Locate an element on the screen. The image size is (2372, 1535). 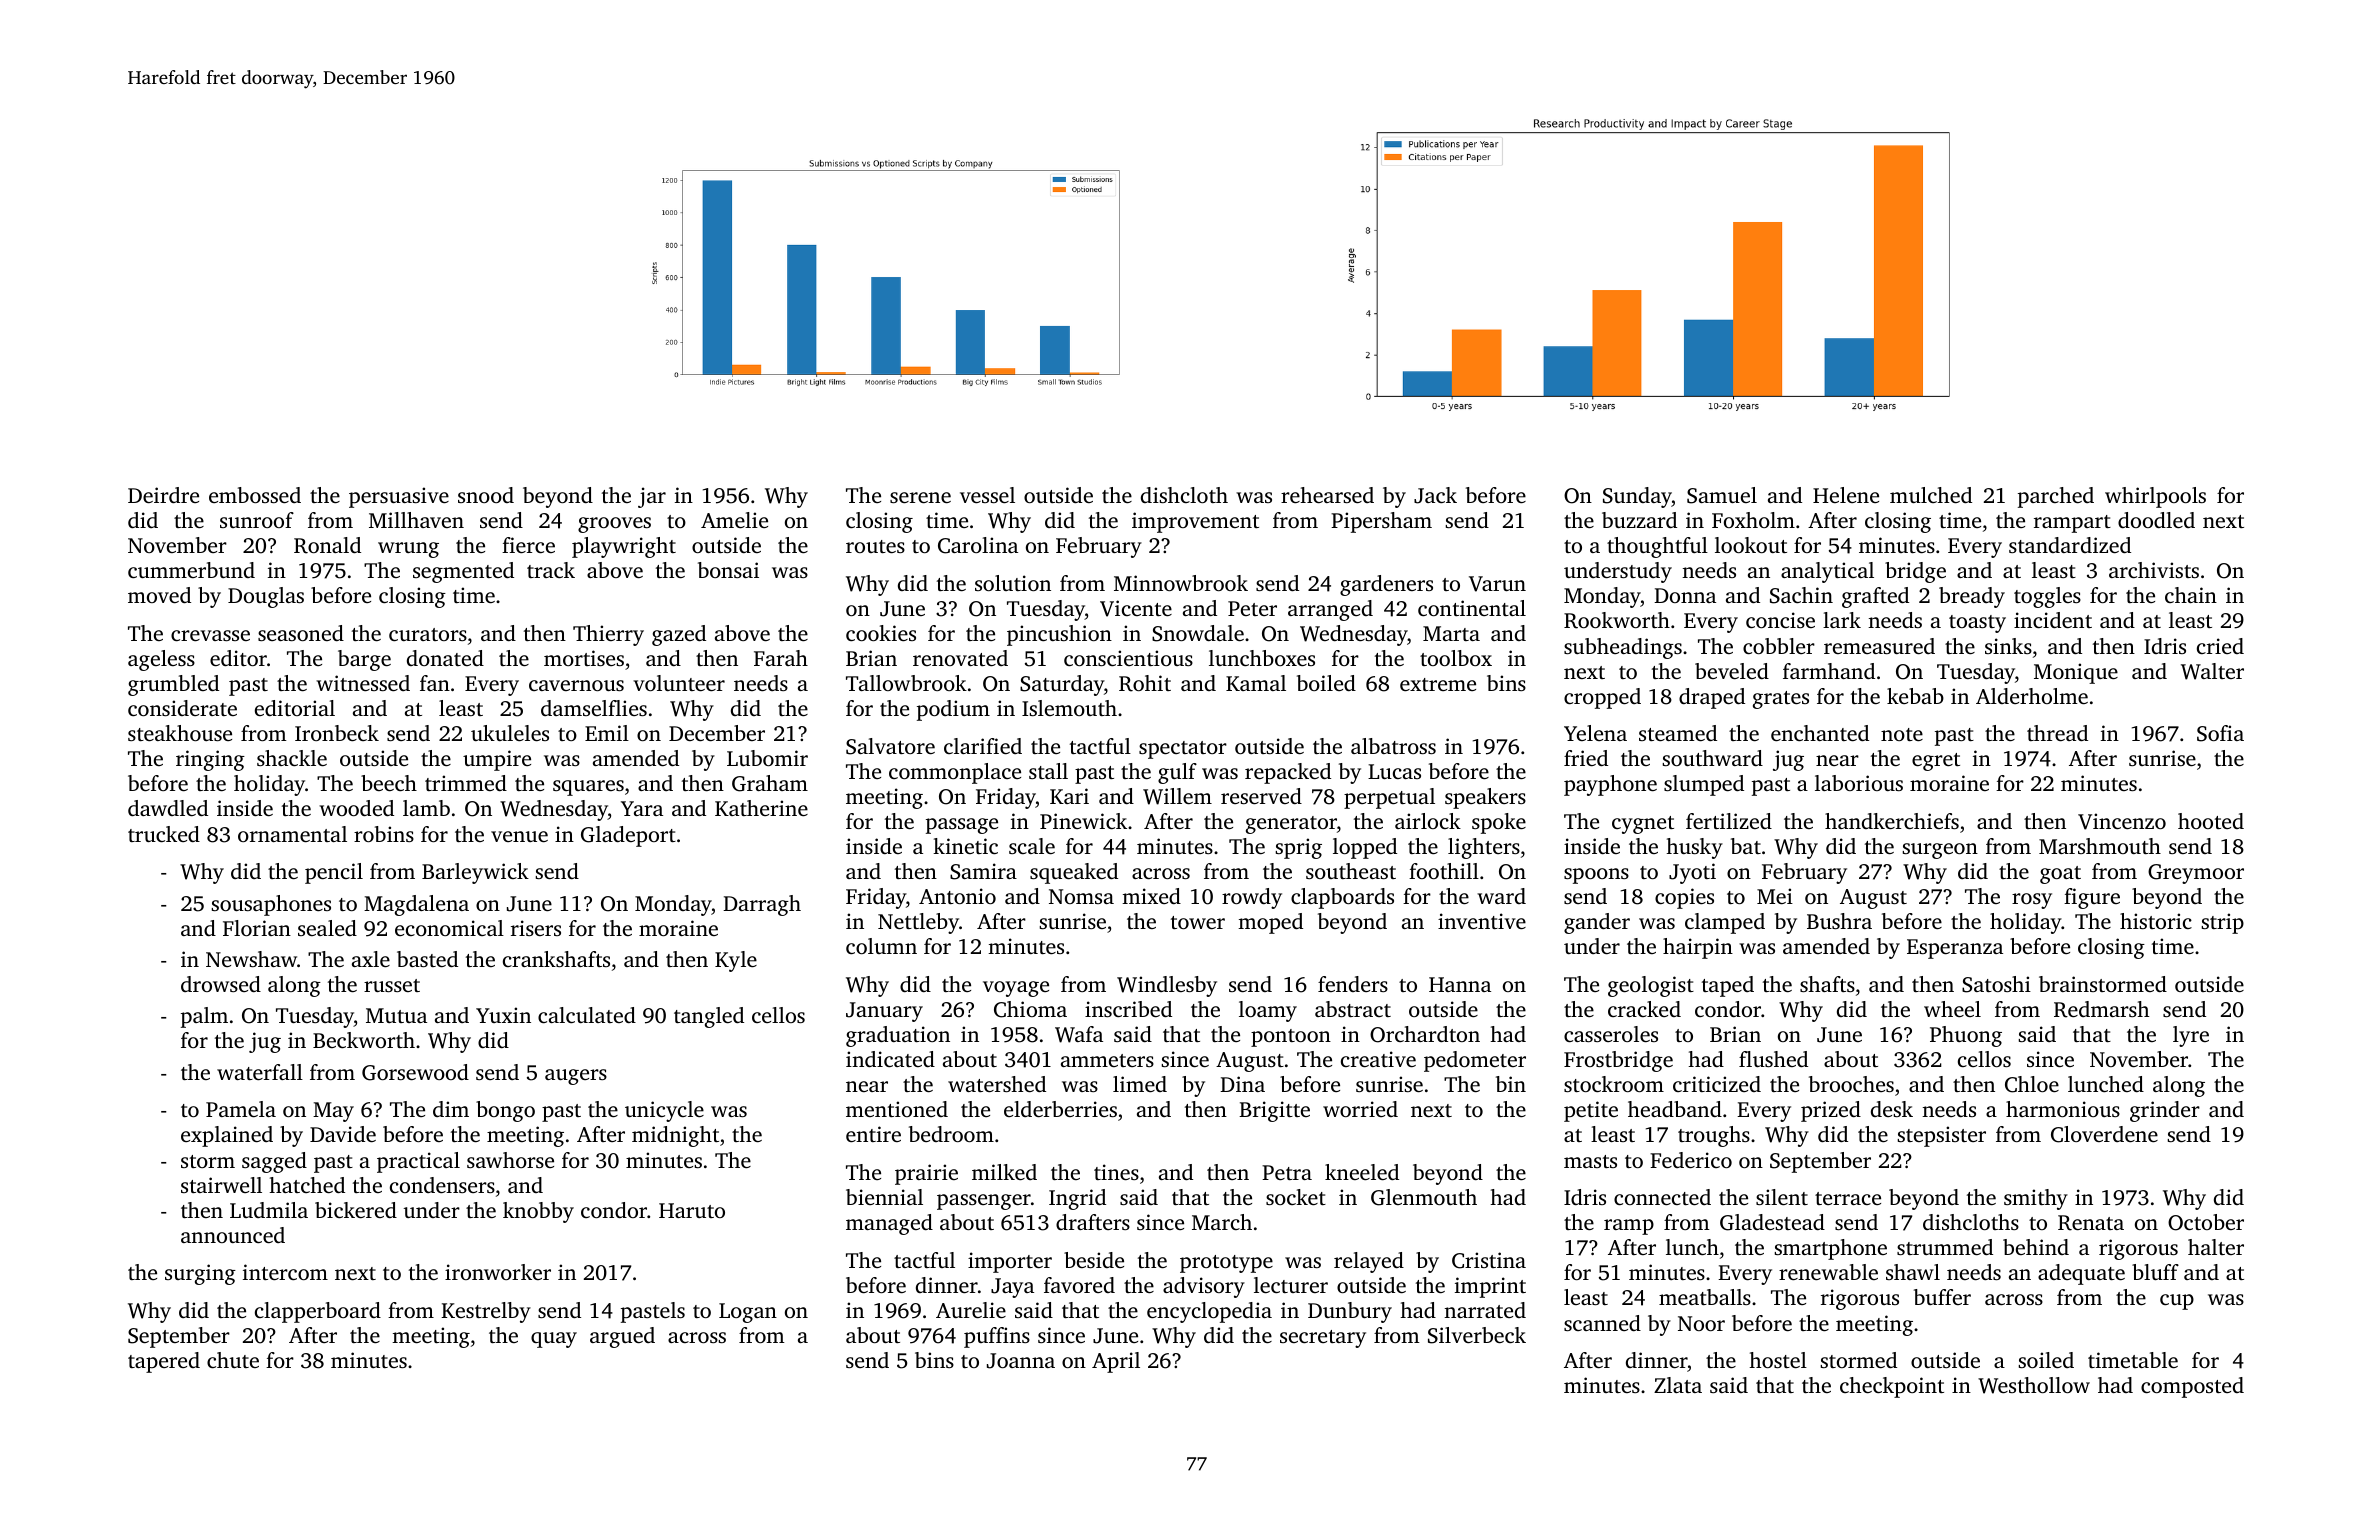
trucked is located at coordinates (164, 834).
